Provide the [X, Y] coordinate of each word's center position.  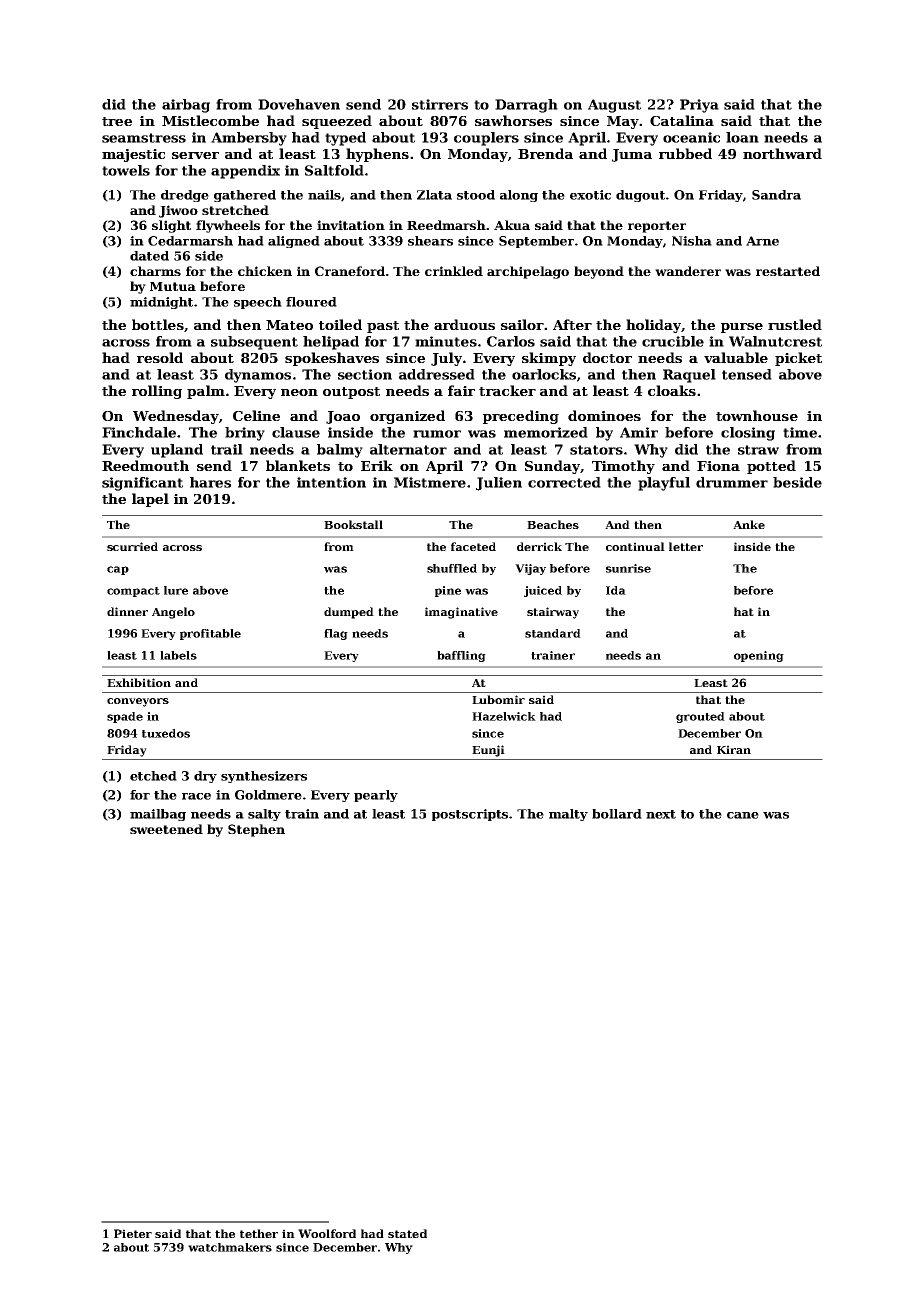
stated [407, 1233]
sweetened [166, 829]
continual [635, 546]
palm [206, 392]
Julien [499, 484]
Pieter [133, 1233]
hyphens [377, 155]
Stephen [256, 830]
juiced [543, 591]
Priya [699, 106]
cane [743, 815]
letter [686, 546]
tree [117, 121]
